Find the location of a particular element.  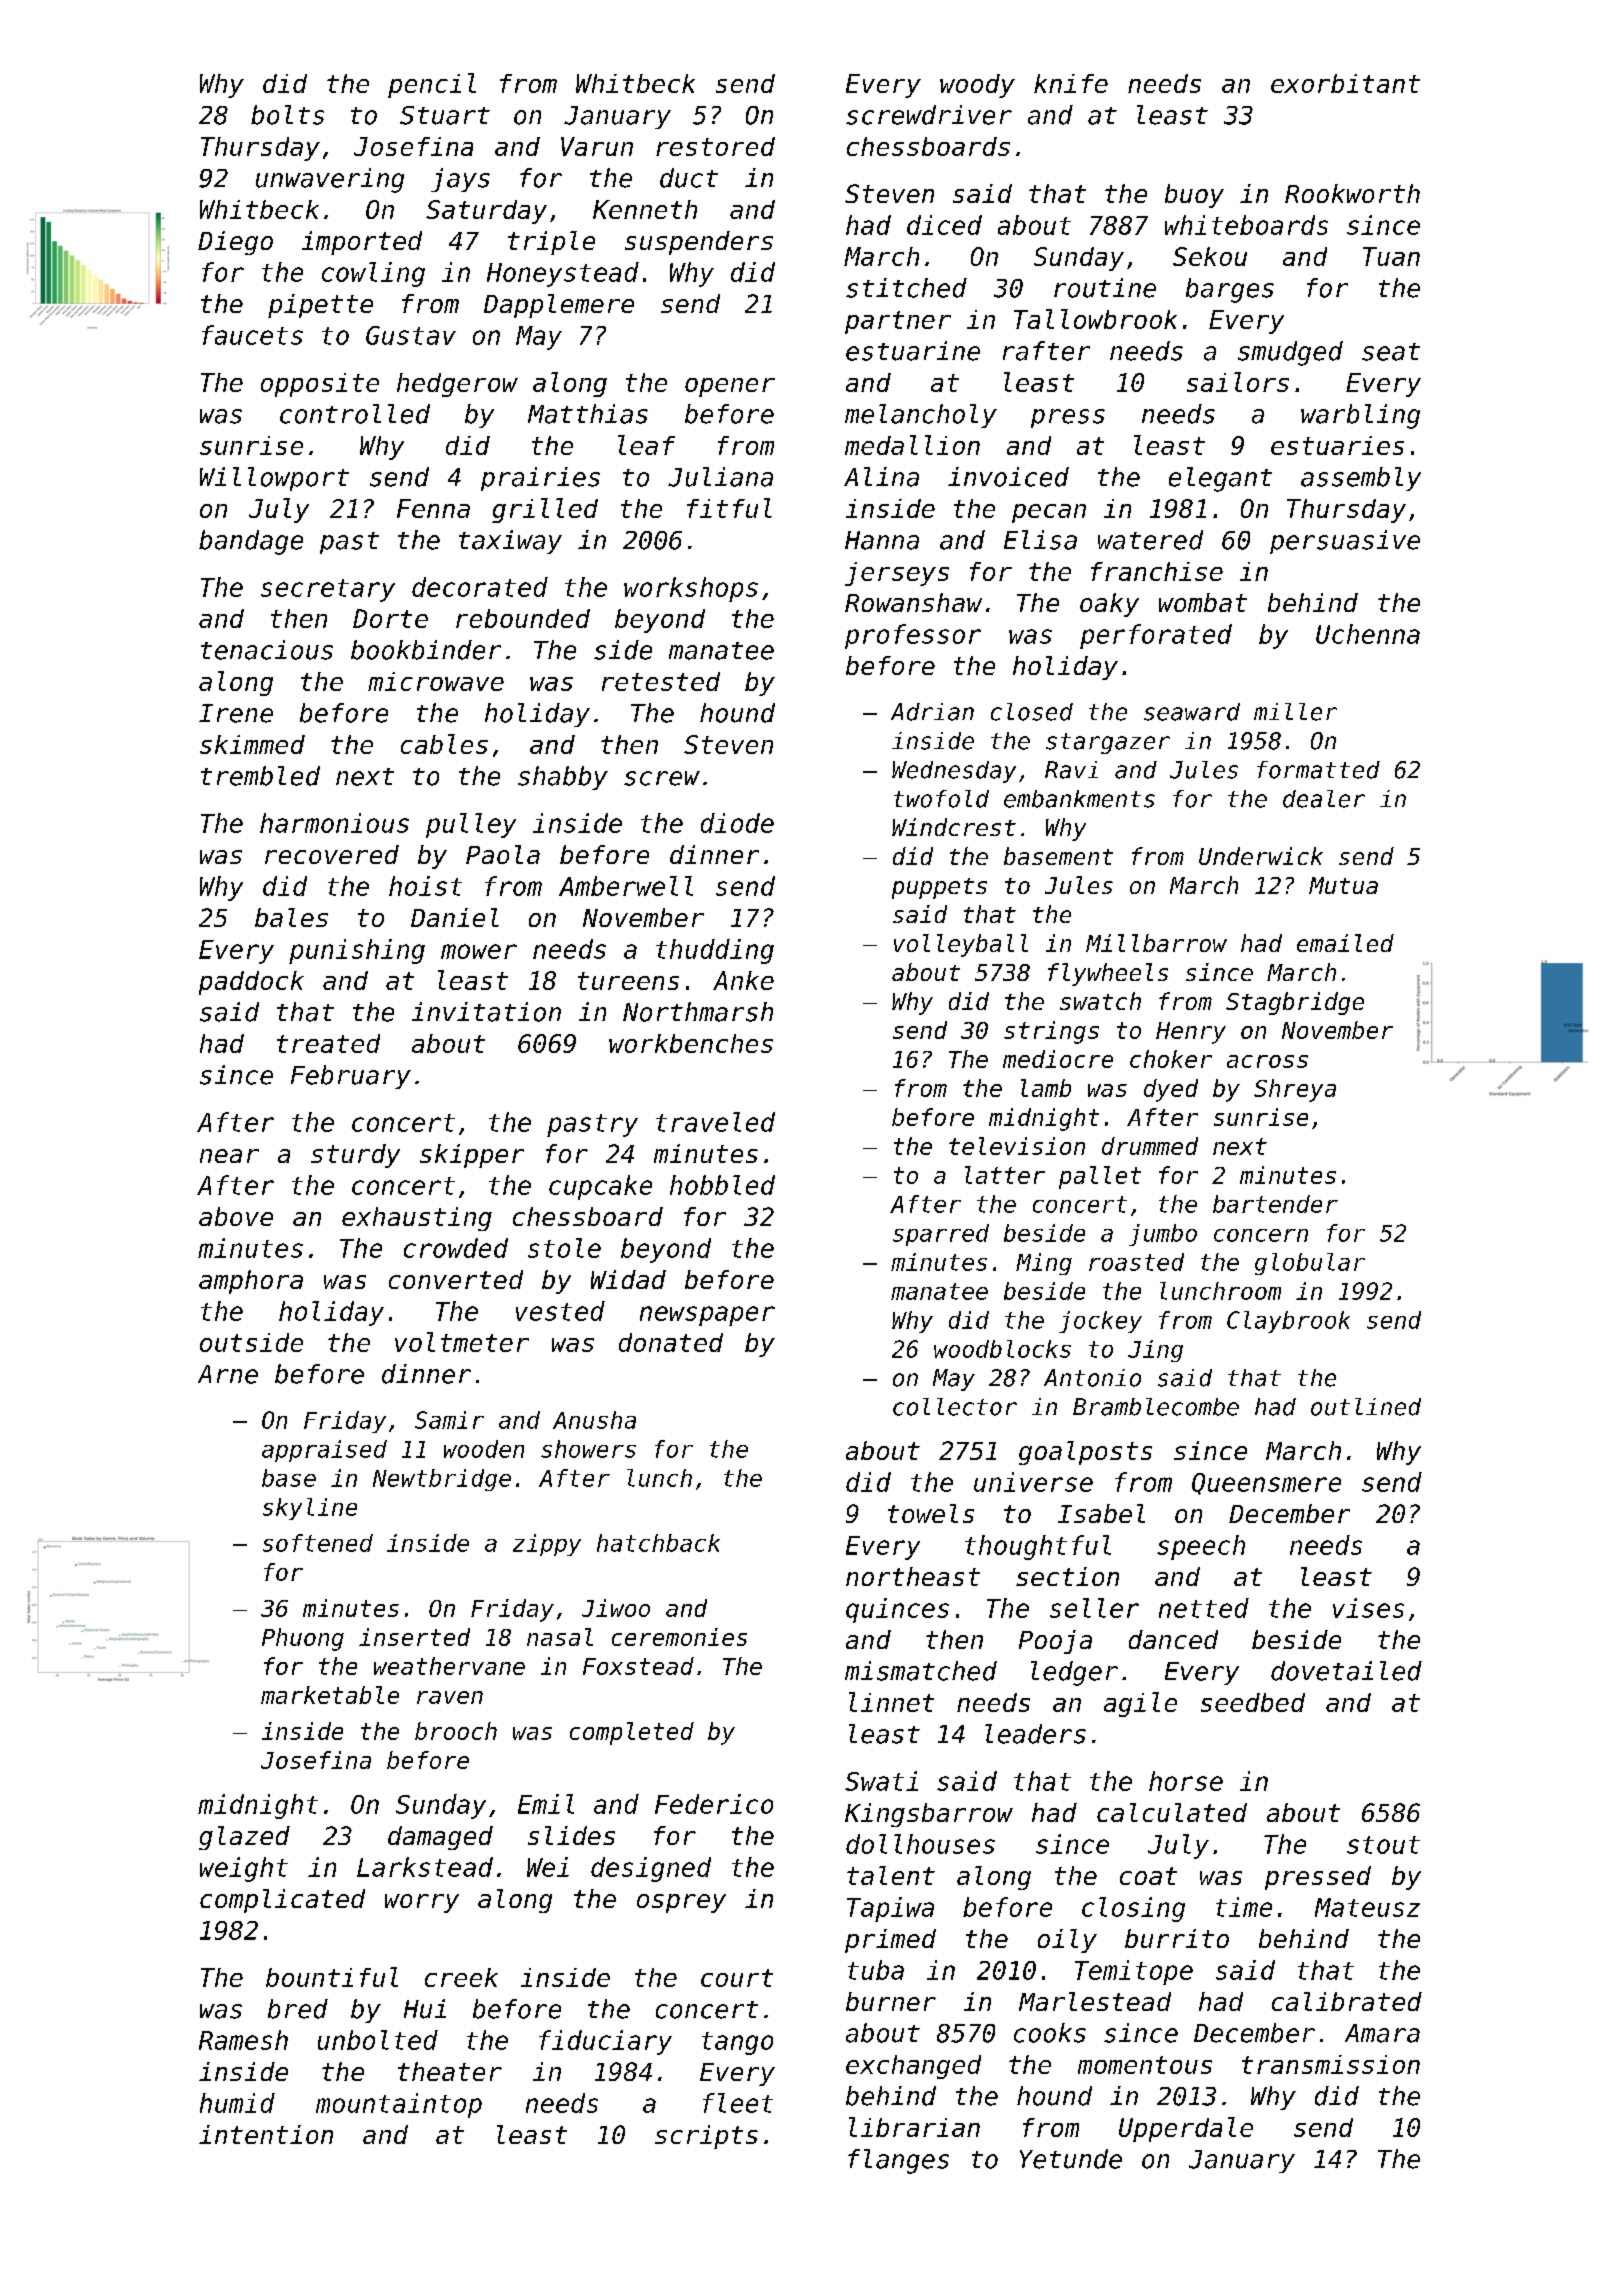

rebounded is located at coordinates (523, 618).
